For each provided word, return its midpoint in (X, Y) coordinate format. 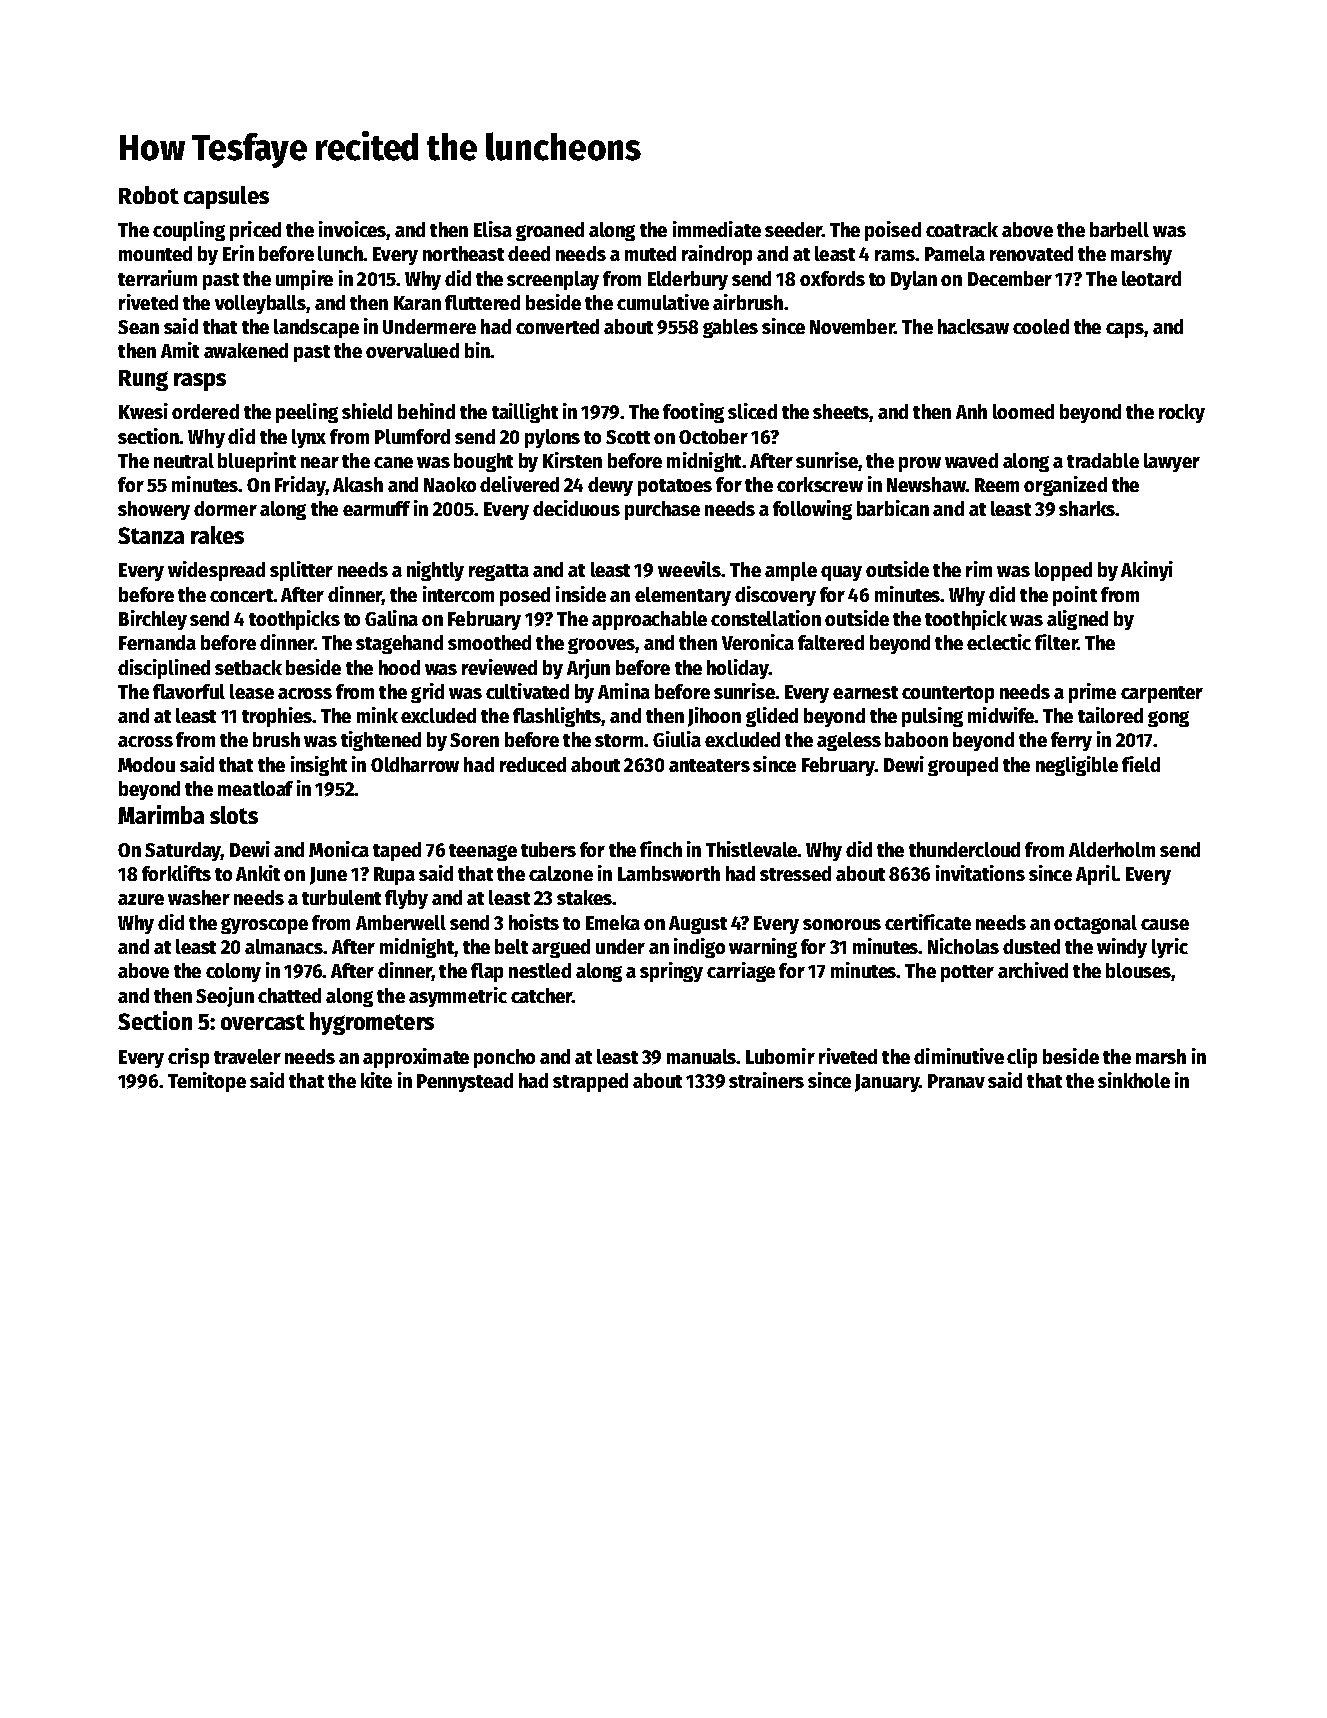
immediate (717, 229)
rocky (1182, 413)
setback (248, 667)
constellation (766, 618)
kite (376, 1080)
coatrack (962, 229)
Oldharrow (415, 764)
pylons (552, 438)
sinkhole (1134, 1080)
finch (661, 849)
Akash (358, 484)
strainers (766, 1080)
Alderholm (1112, 849)
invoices (353, 230)
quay (841, 573)
